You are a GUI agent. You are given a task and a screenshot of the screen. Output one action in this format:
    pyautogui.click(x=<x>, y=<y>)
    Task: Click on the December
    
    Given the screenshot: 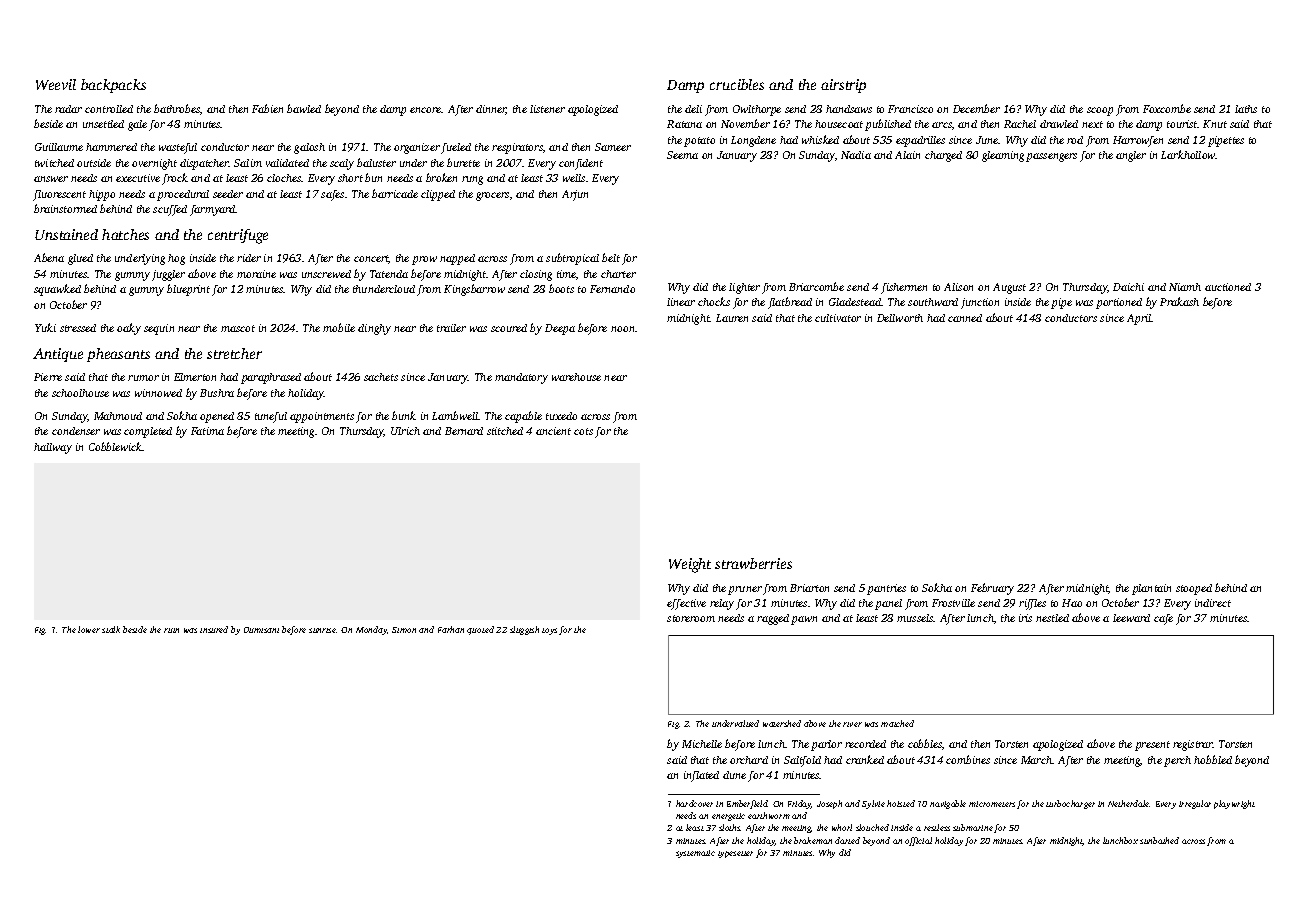 What is the action you would take?
    pyautogui.click(x=976, y=108)
